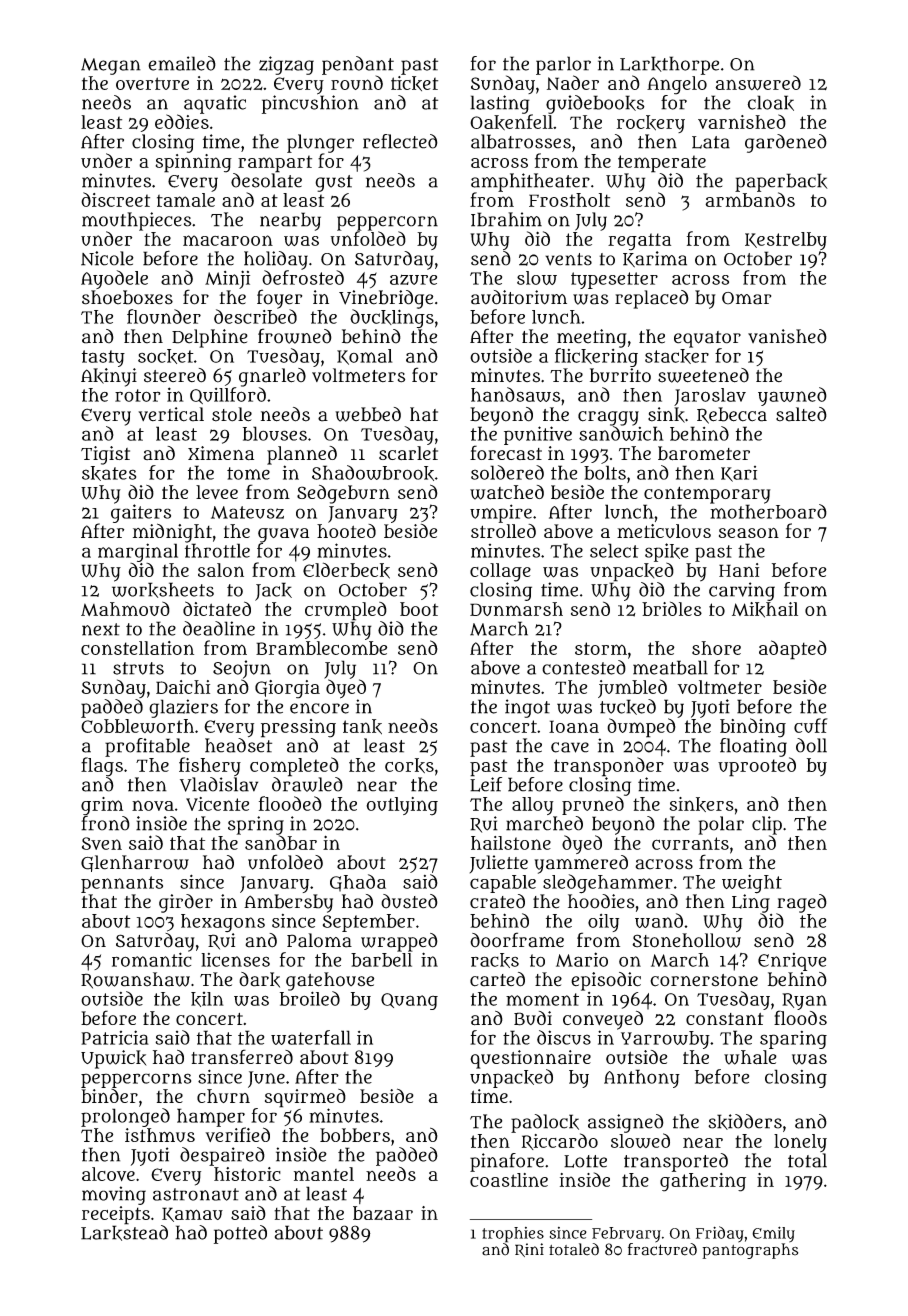 The height and width of the document is (1316, 908). Describe the element at coordinates (358, 65) in the document. I see `pendant` at that location.
